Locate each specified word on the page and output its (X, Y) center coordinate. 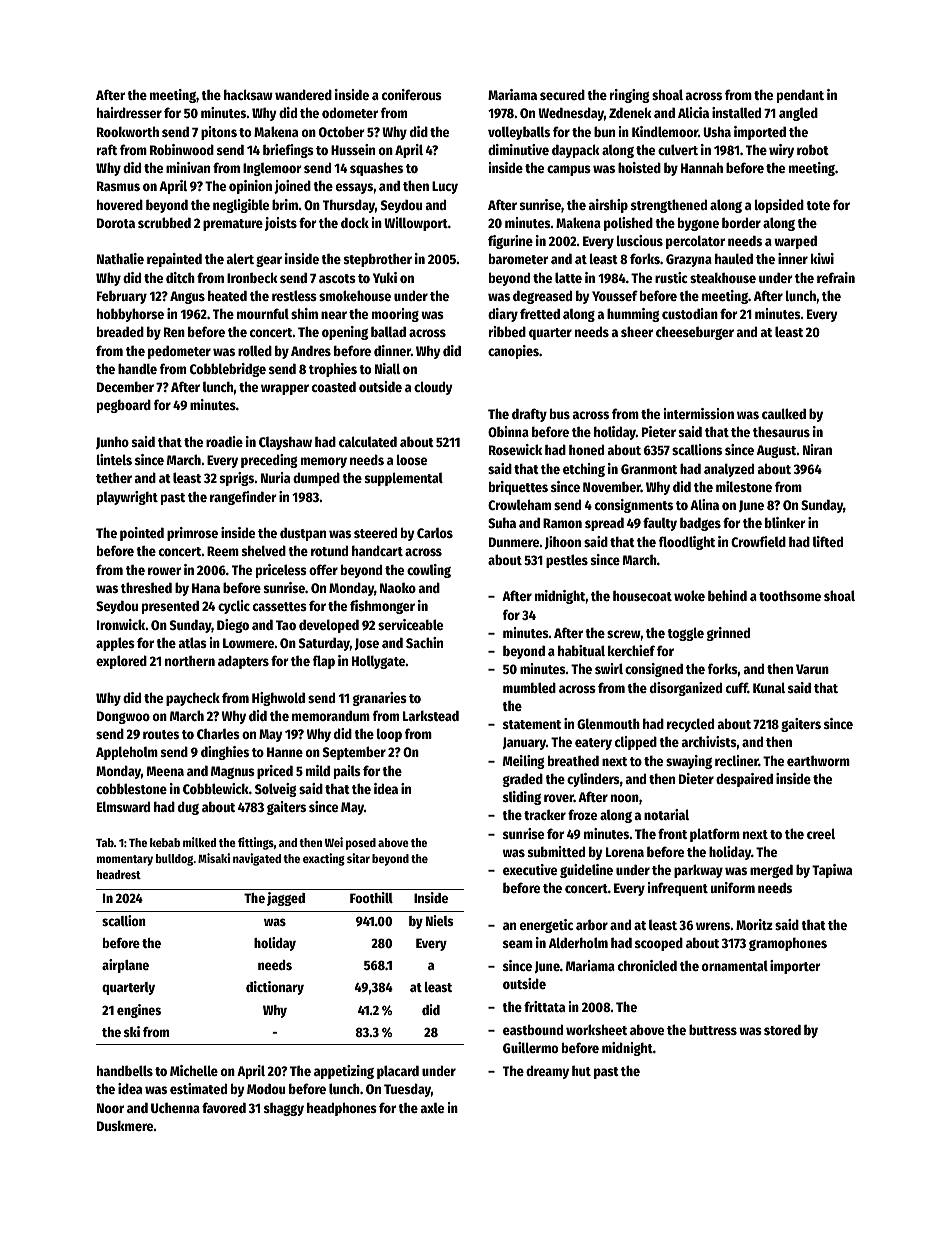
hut (581, 1071)
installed (736, 112)
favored (224, 1107)
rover (559, 798)
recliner (737, 760)
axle (432, 1107)
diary (503, 315)
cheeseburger (695, 333)
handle (137, 368)
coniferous (412, 94)
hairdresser (129, 112)
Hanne (285, 752)
